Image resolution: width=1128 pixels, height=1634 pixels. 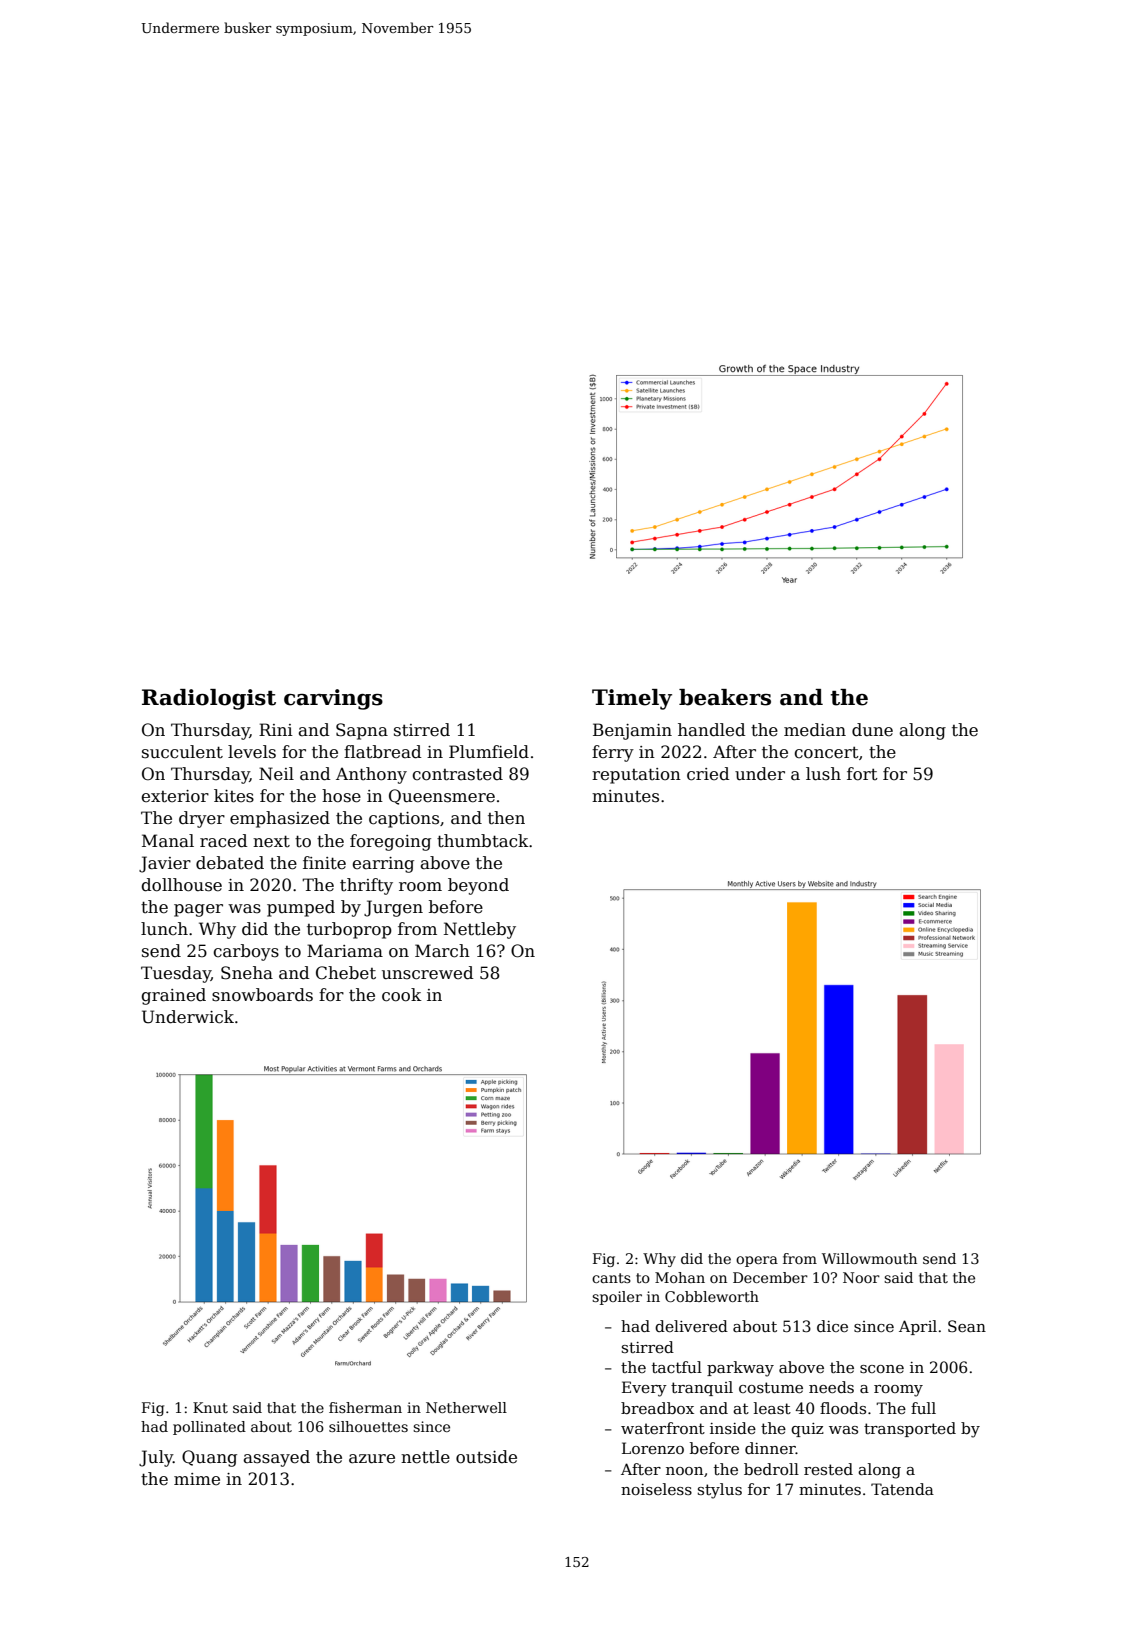 I want to click on Willowmouth, so click(x=869, y=1258).
